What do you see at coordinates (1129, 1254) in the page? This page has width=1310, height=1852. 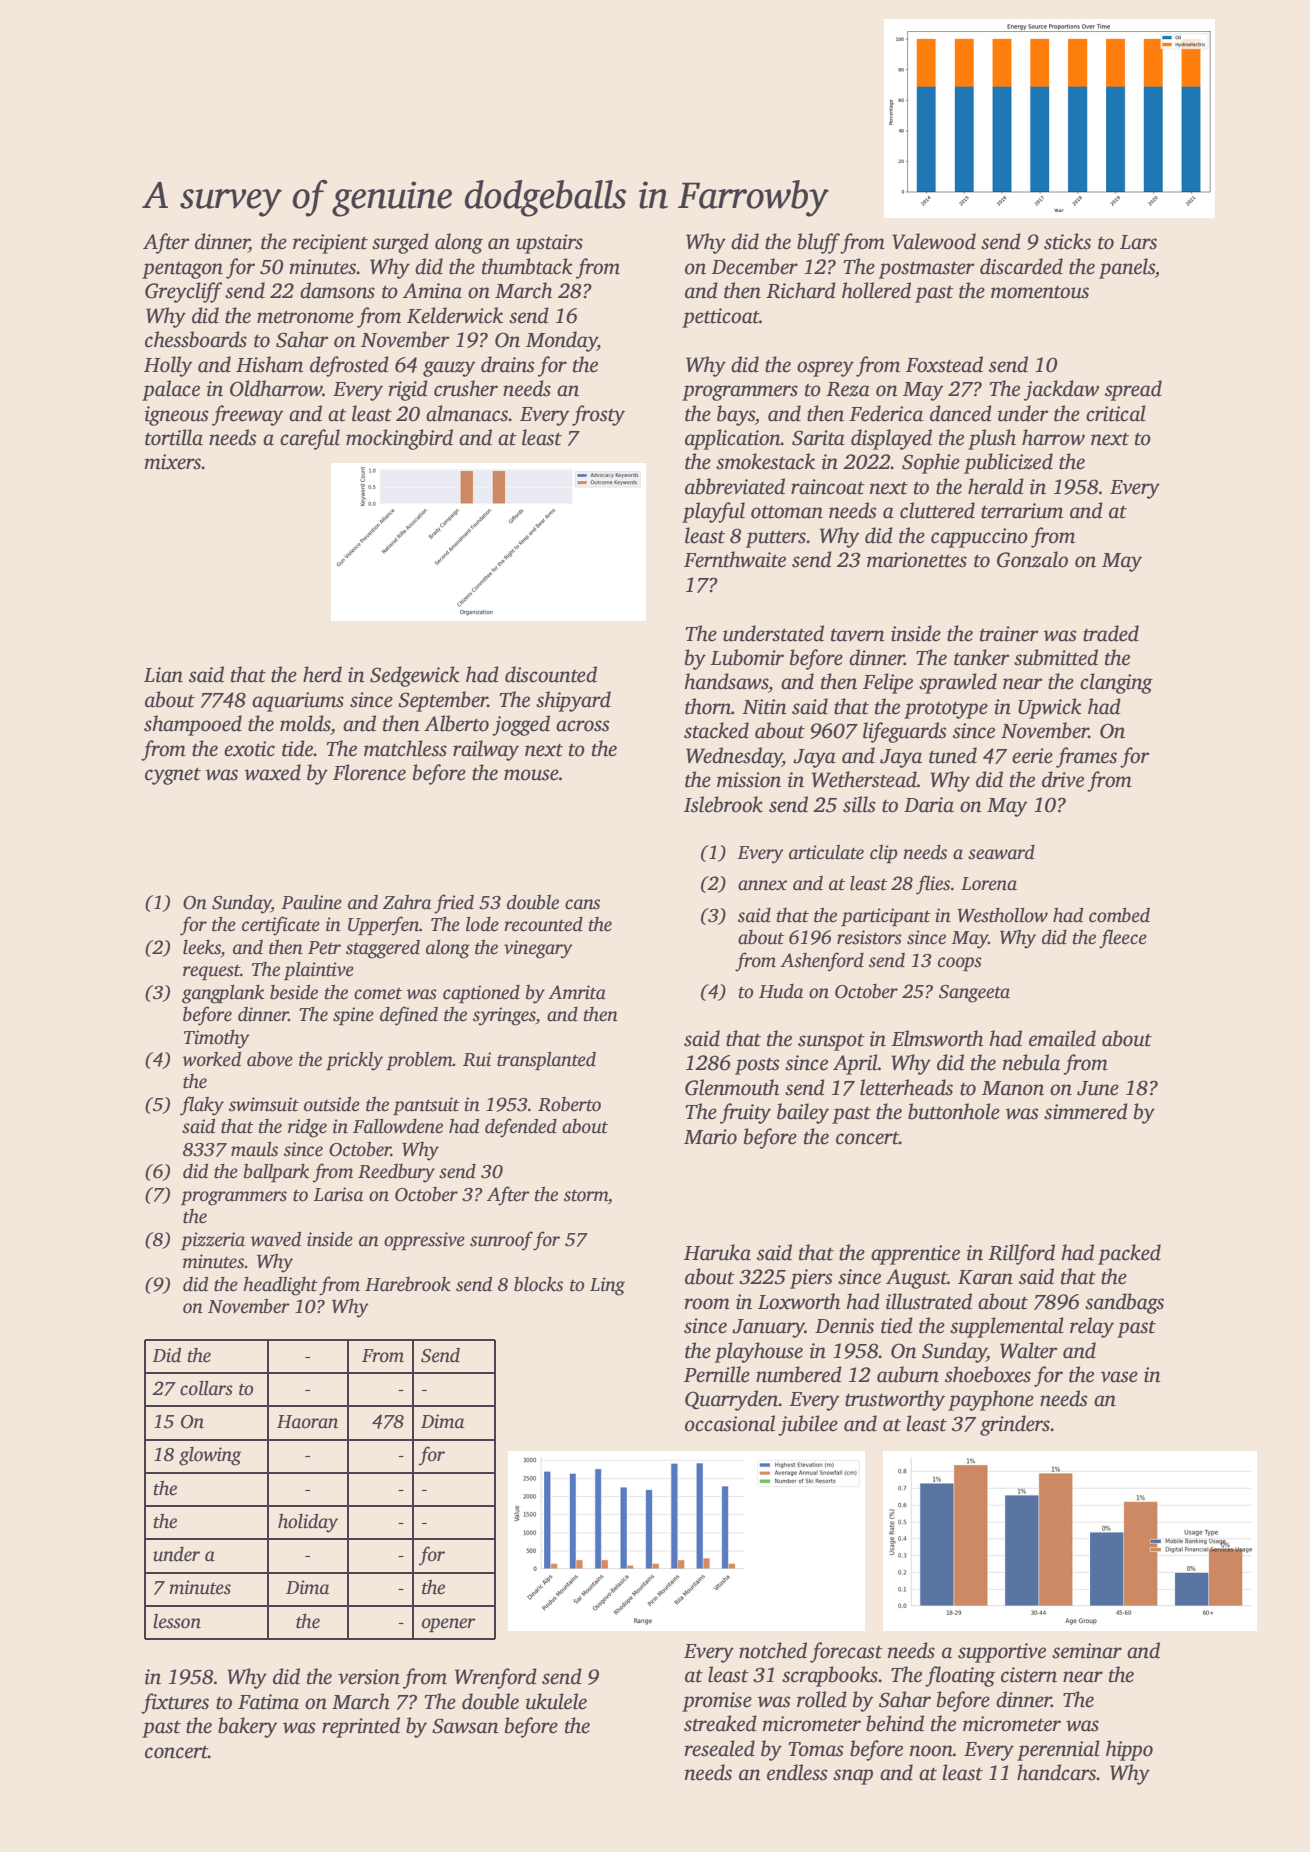 I see `packed` at bounding box center [1129, 1254].
